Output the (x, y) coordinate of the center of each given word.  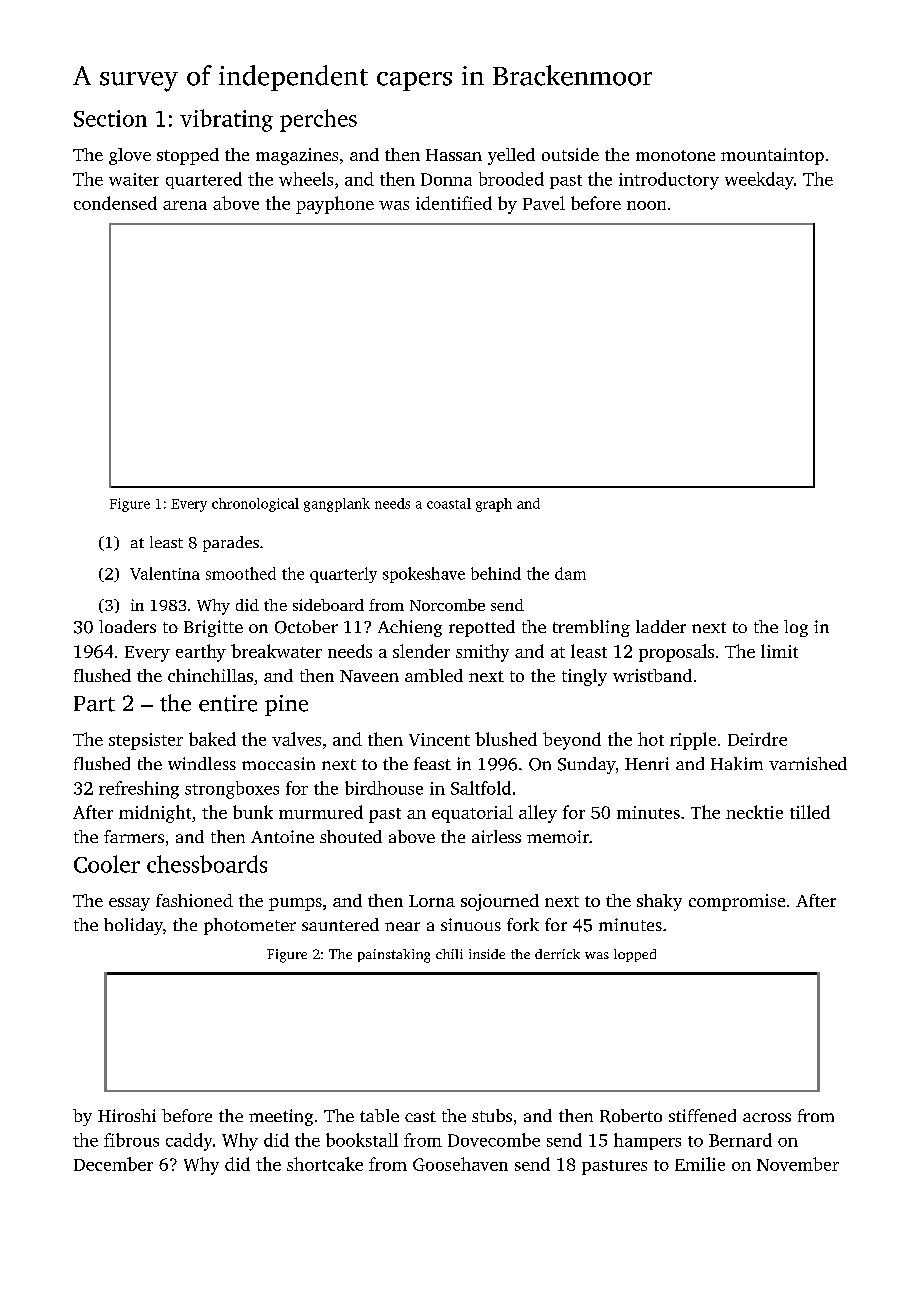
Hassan (454, 155)
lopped (635, 955)
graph (494, 505)
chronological (255, 505)
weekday (759, 181)
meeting (281, 1117)
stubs (492, 1115)
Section (110, 118)
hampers (647, 1141)
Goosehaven (460, 1164)
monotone (675, 155)
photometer (250, 926)
